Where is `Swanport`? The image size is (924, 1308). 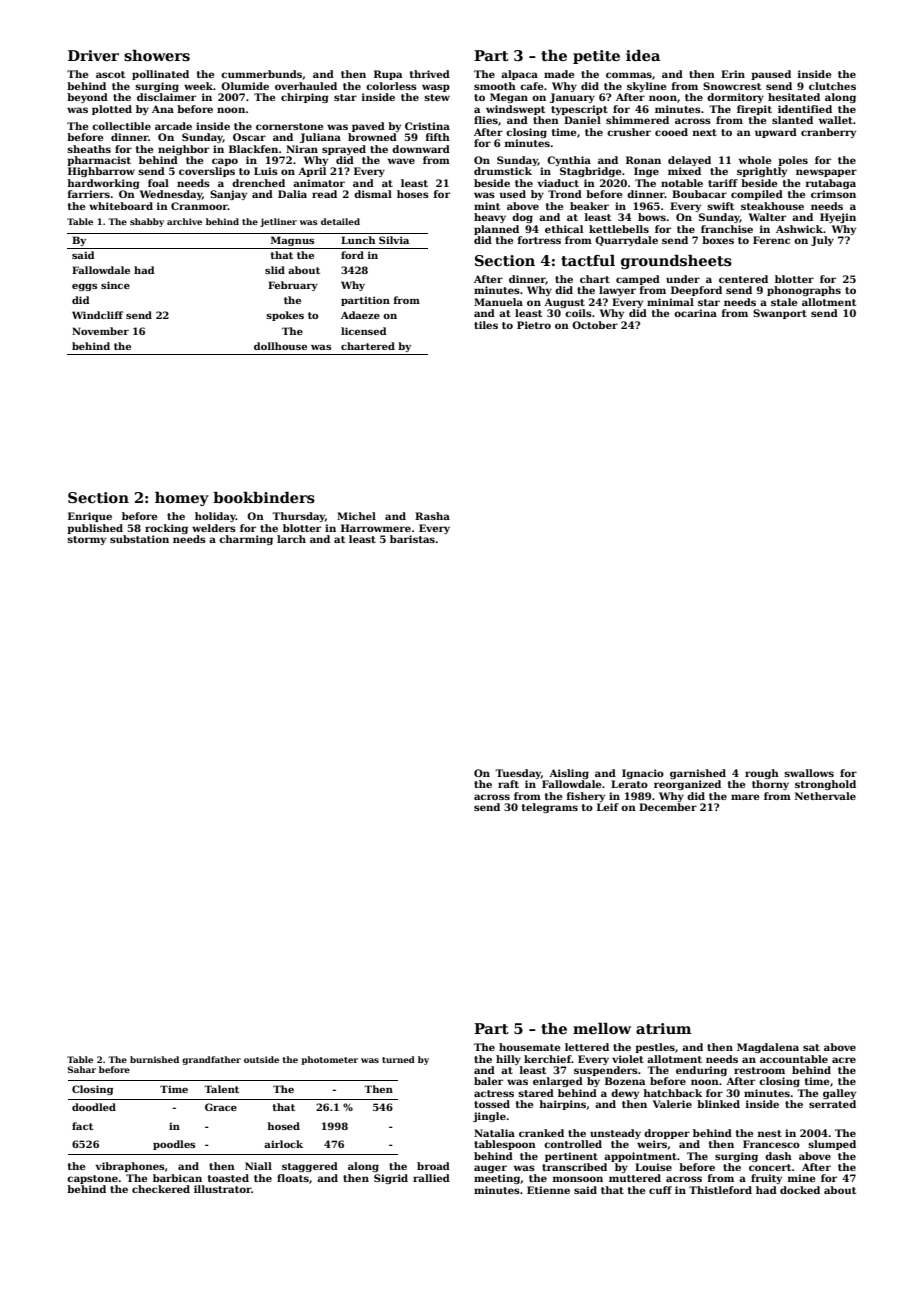 Swanport is located at coordinates (780, 314).
